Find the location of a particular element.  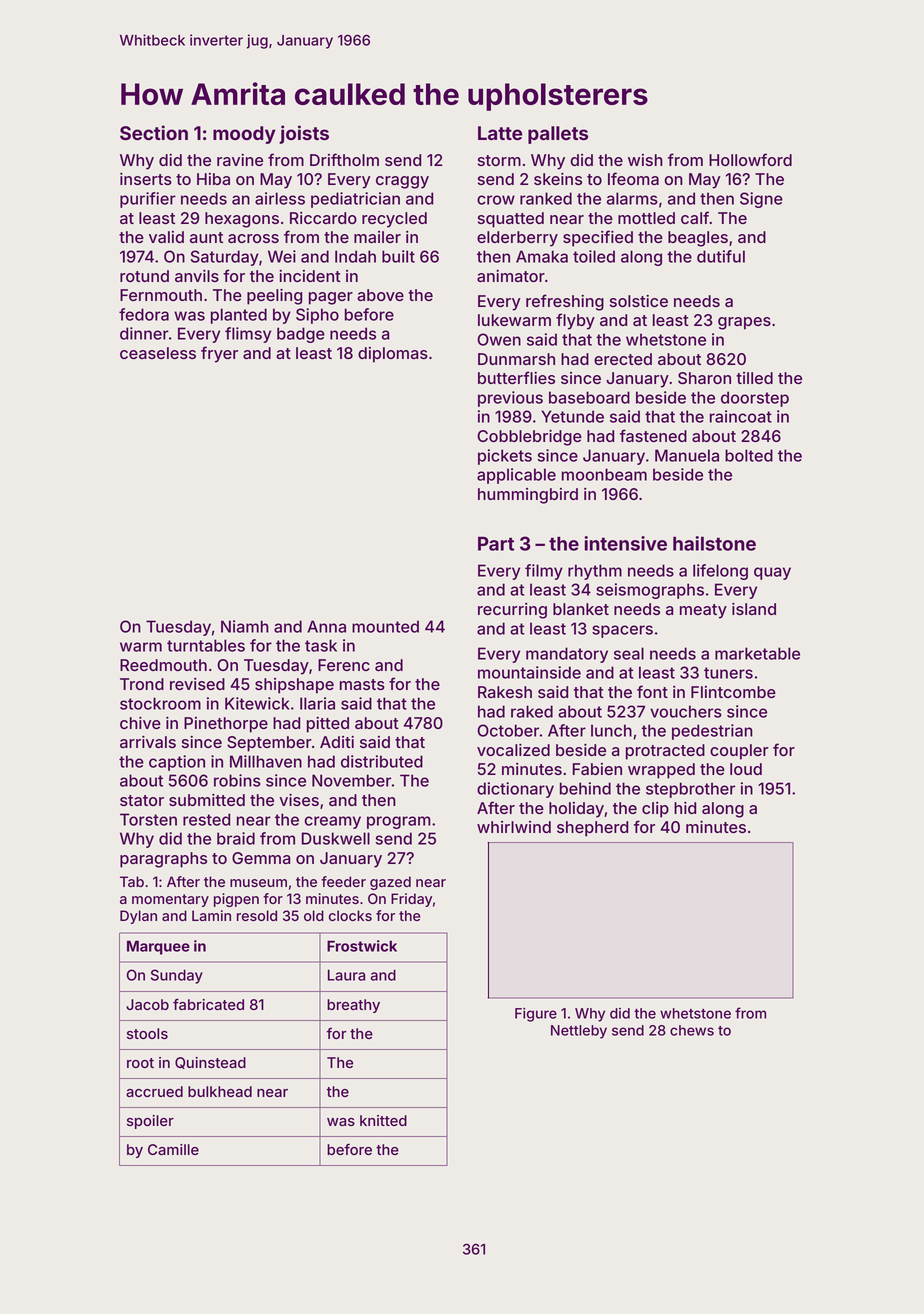

hid is located at coordinates (685, 808).
